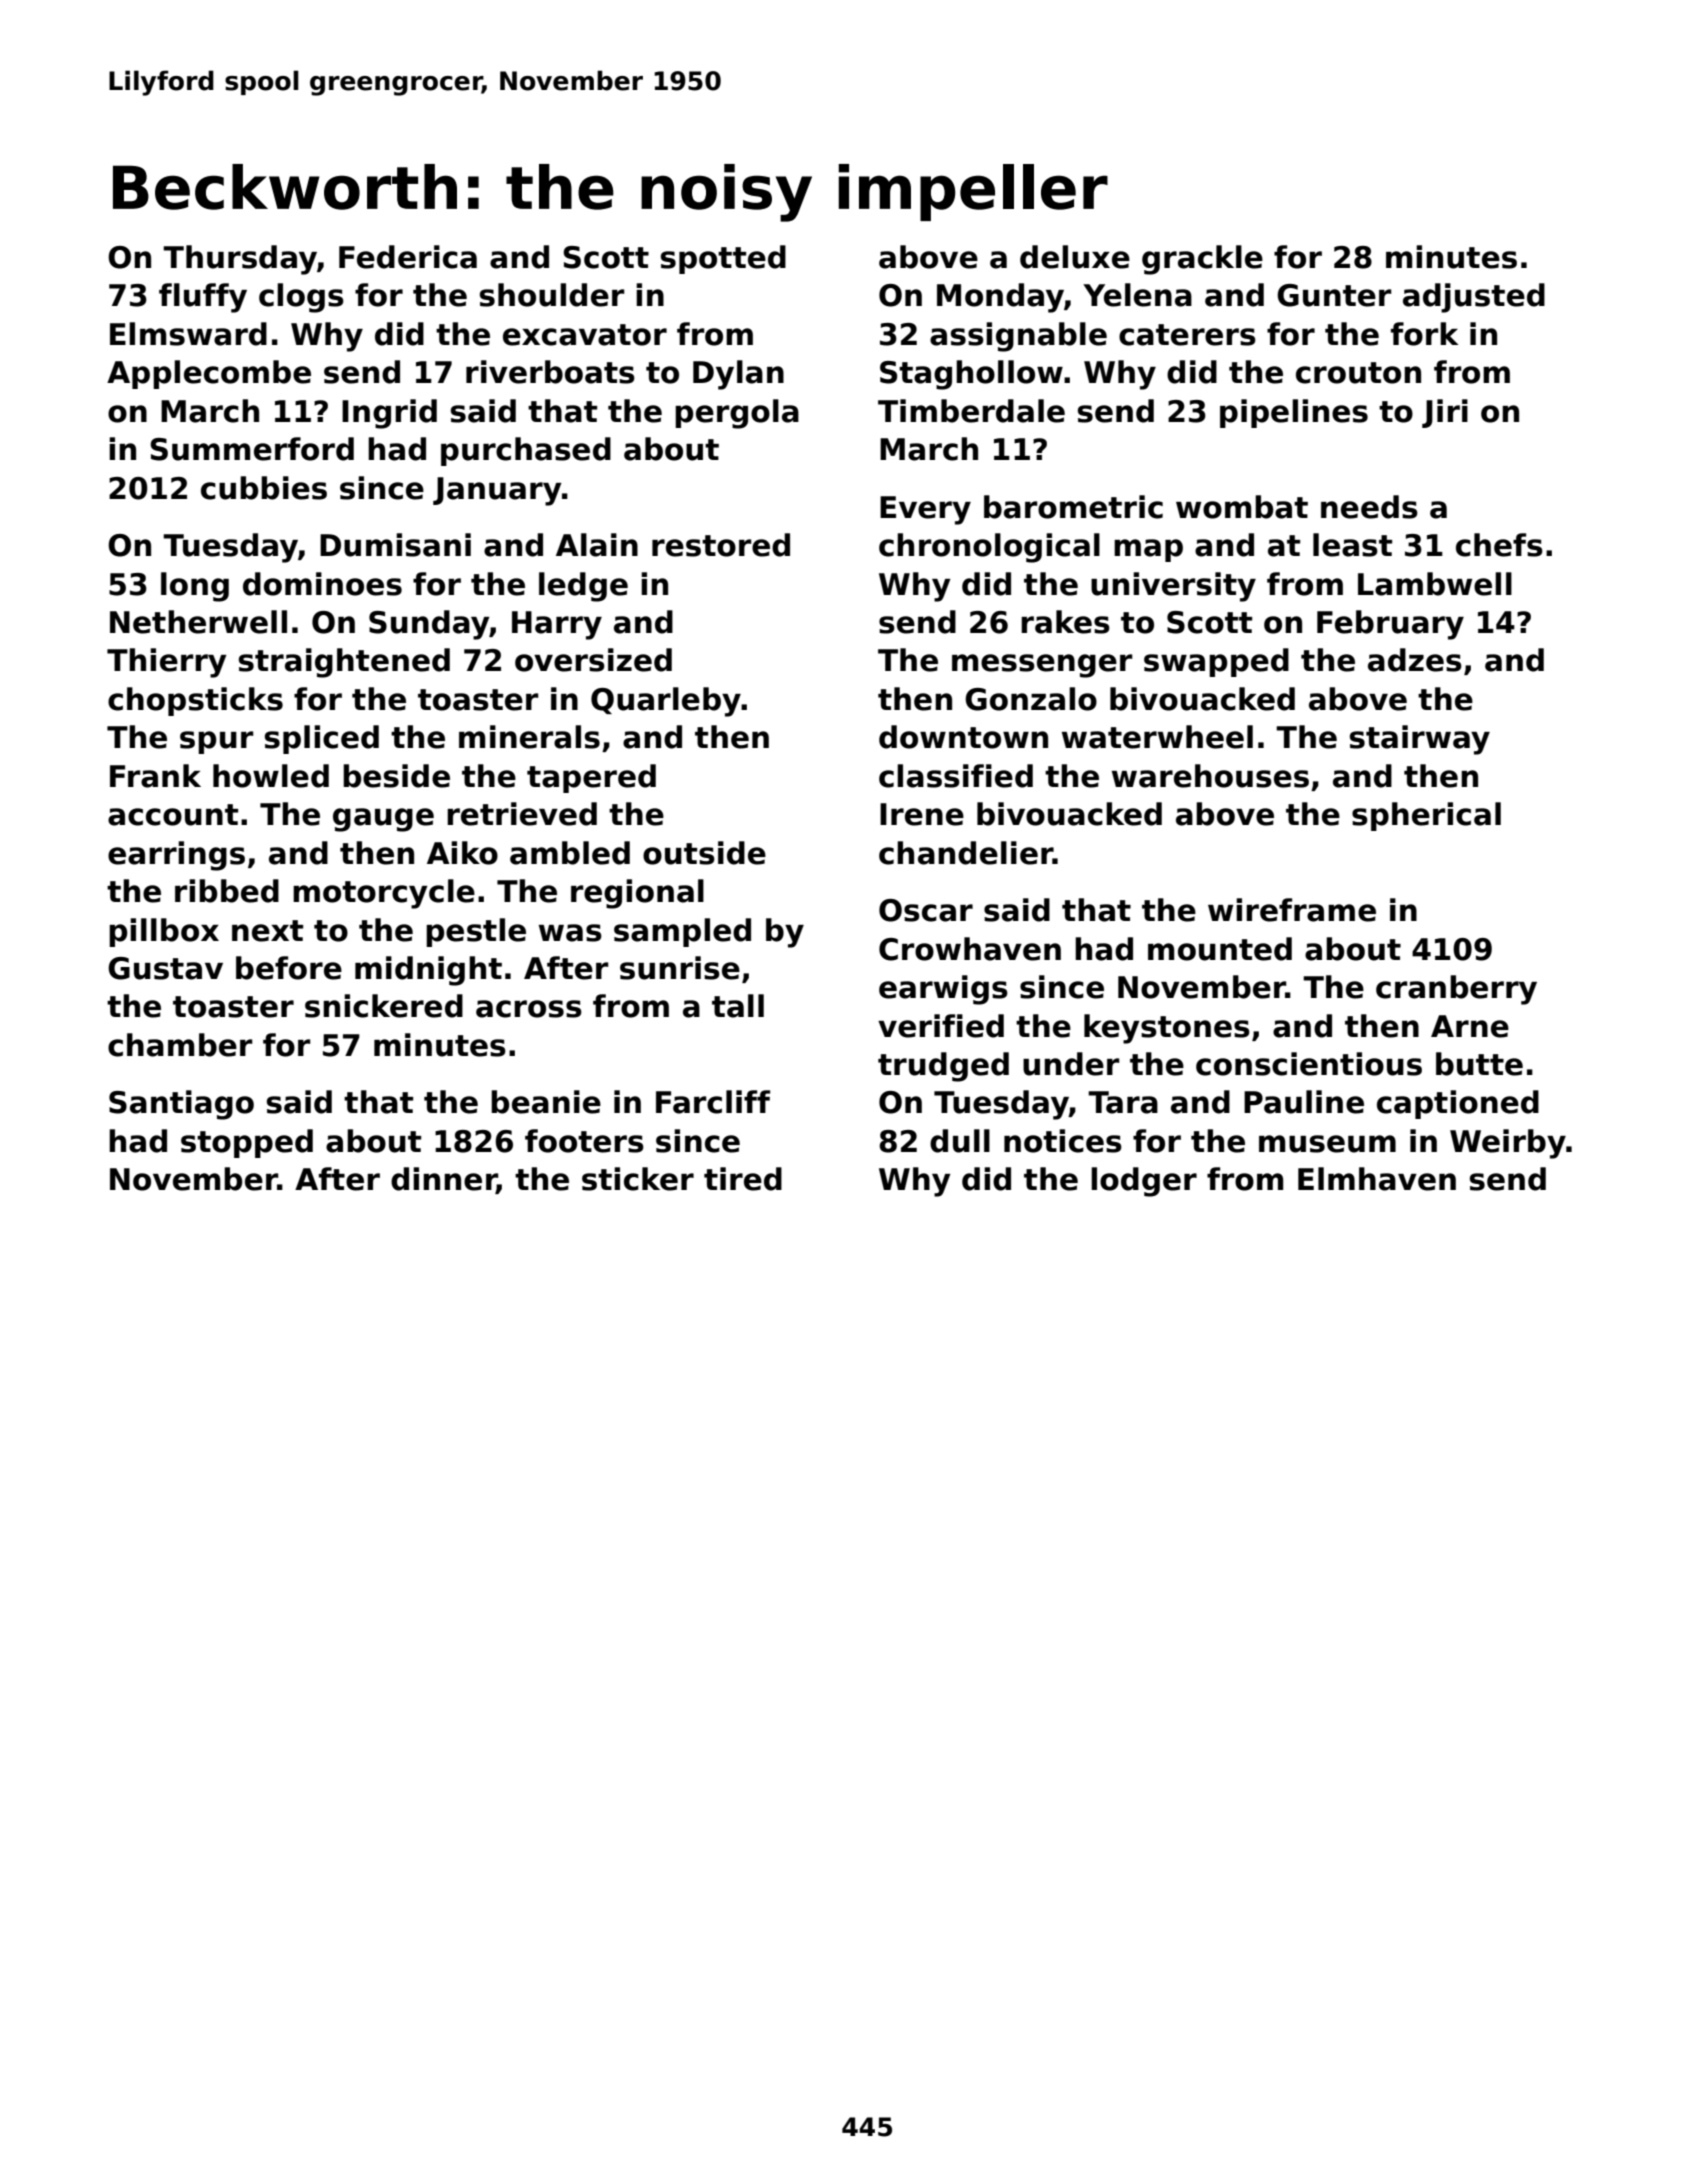  What do you see at coordinates (723, 259) in the page?
I see `spotted` at bounding box center [723, 259].
